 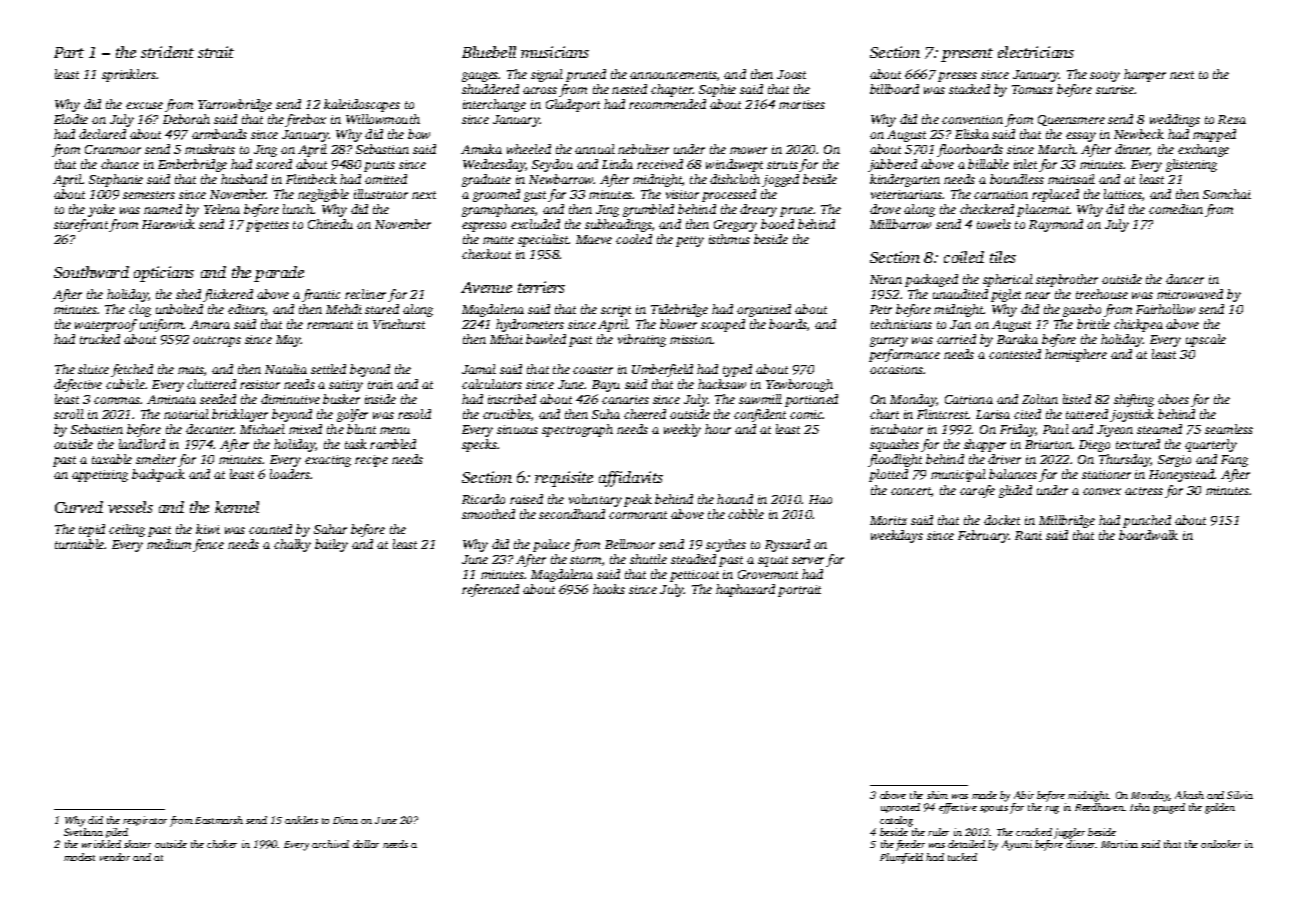 I want to click on billboard, so click(x=894, y=89).
